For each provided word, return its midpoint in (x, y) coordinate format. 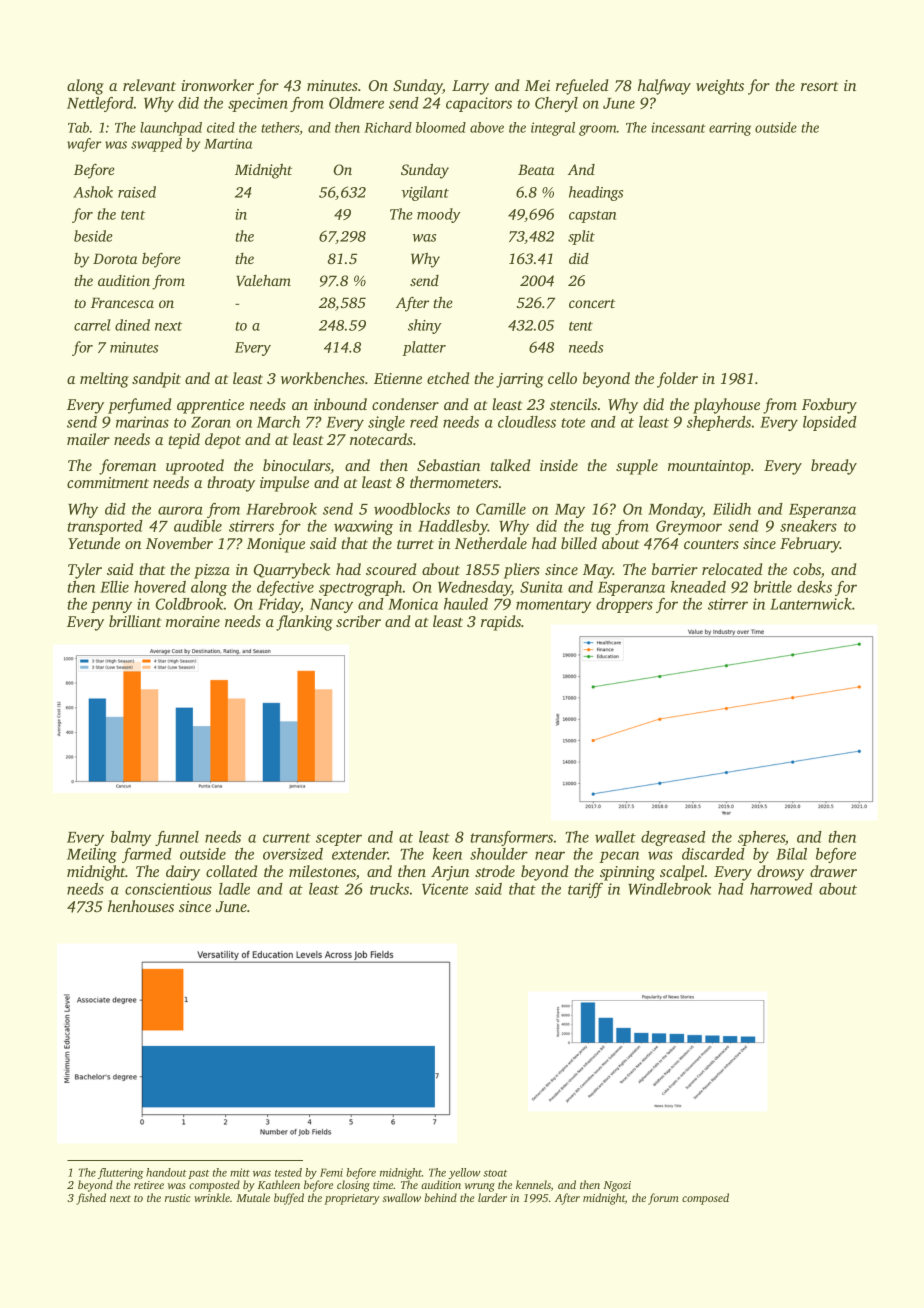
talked (510, 465)
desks (814, 587)
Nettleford (100, 104)
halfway (664, 87)
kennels (533, 1184)
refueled (582, 87)
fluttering (120, 1173)
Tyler (85, 571)
